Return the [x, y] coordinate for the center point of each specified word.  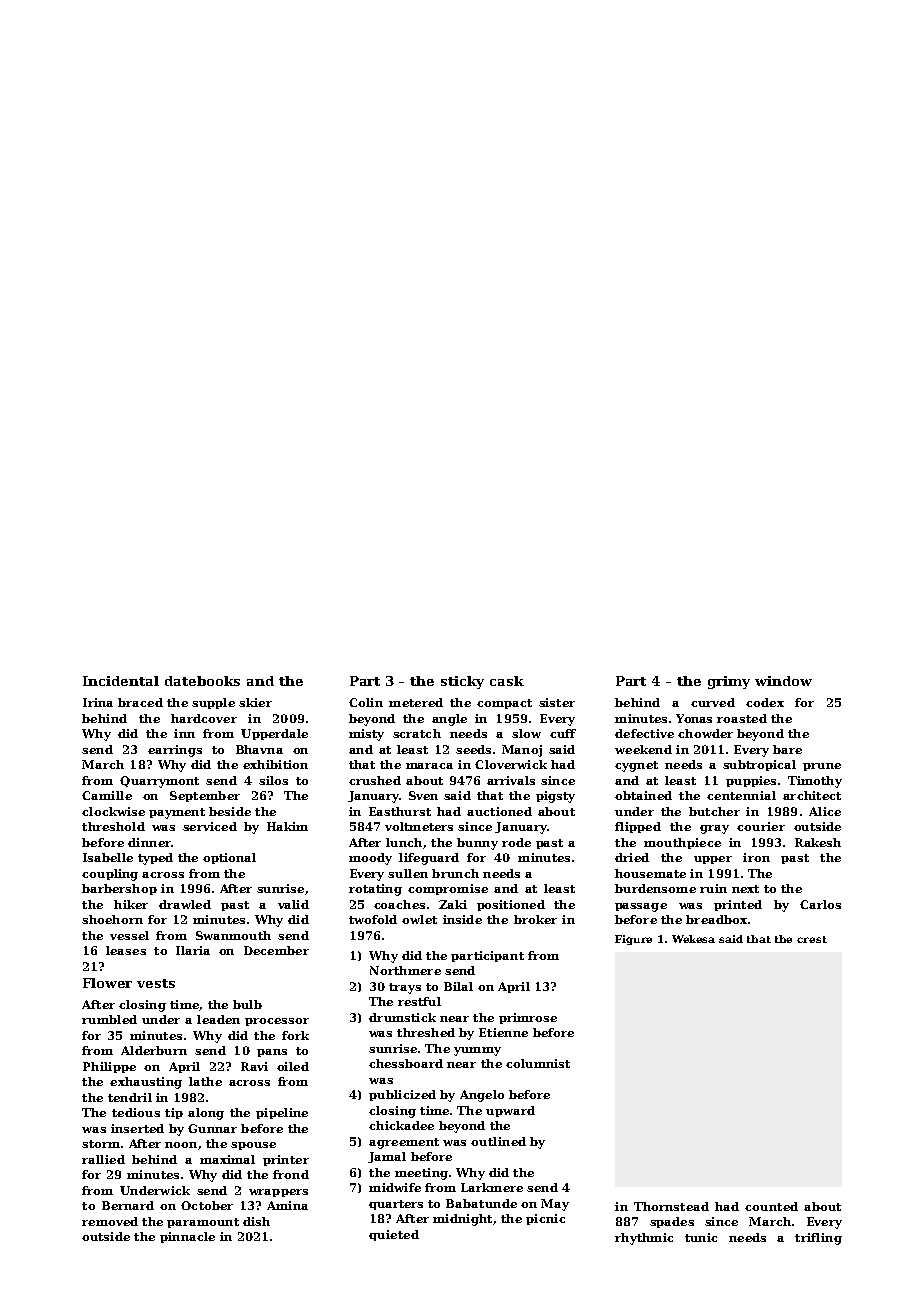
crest [812, 939]
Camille [107, 795]
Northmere [405, 970]
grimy [729, 682]
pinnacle [187, 1237]
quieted [394, 1235]
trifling [818, 1239]
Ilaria [193, 950]
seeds [473, 749]
